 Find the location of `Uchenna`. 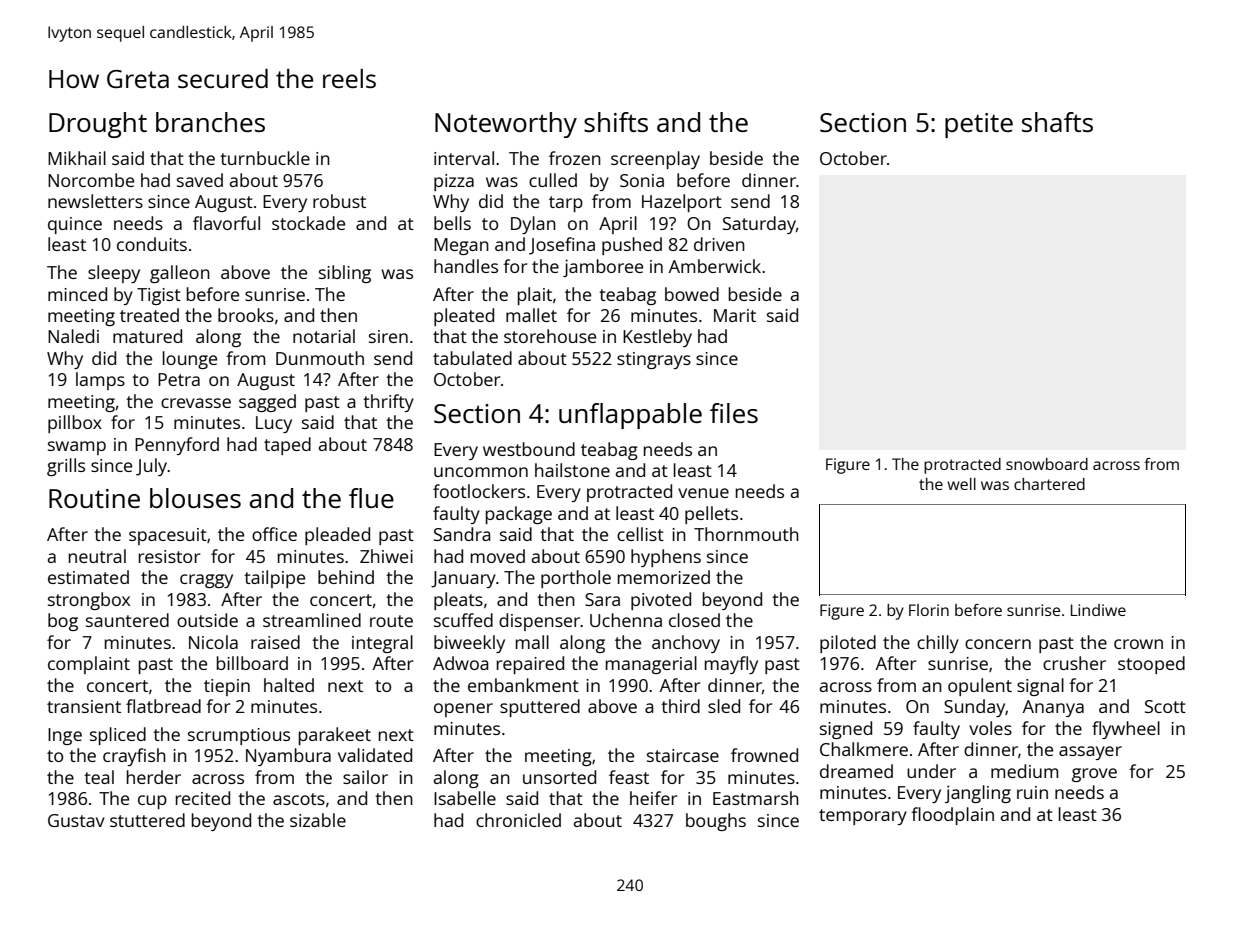

Uchenna is located at coordinates (626, 620).
